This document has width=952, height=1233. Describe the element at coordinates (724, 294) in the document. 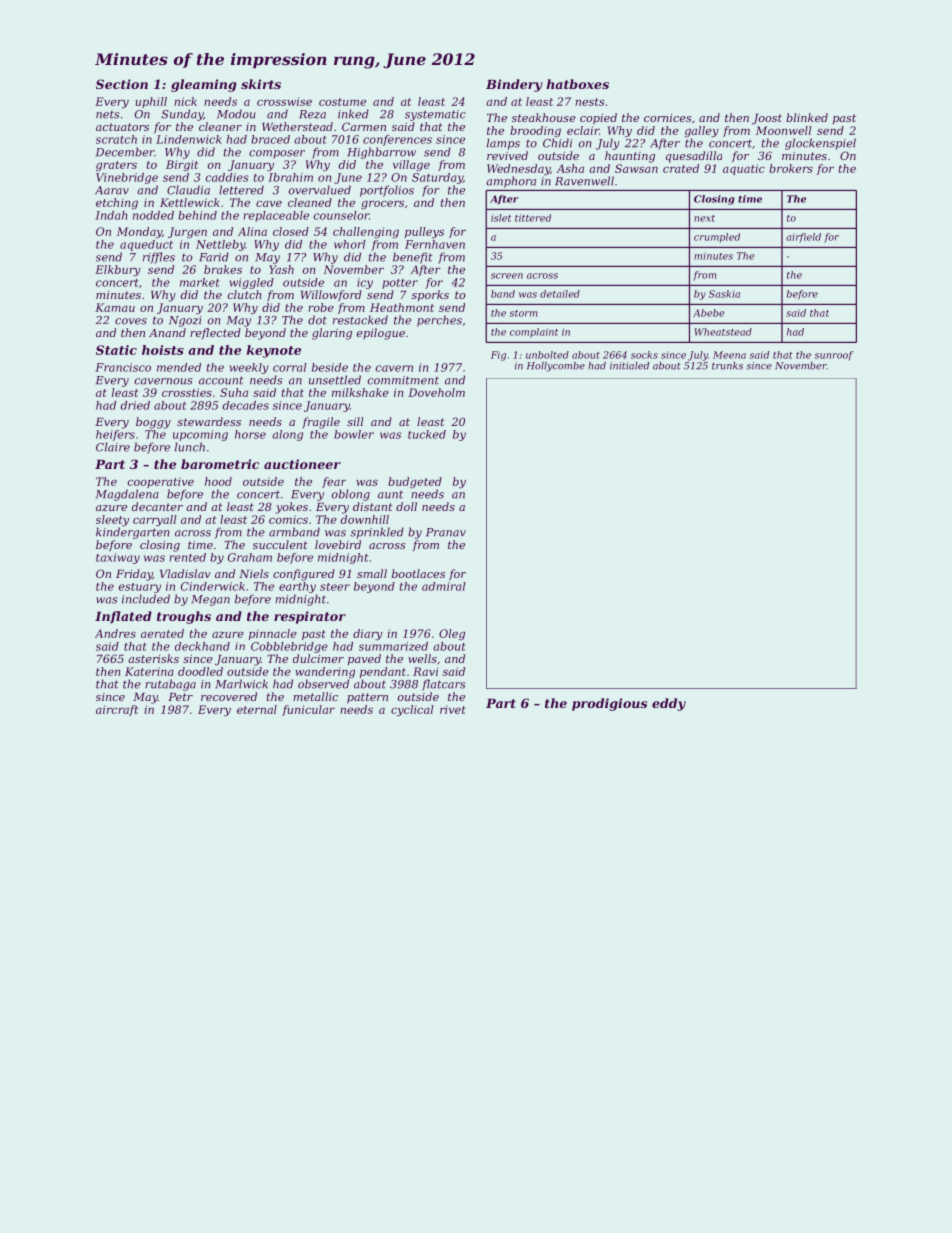

I see `Saskia` at that location.
